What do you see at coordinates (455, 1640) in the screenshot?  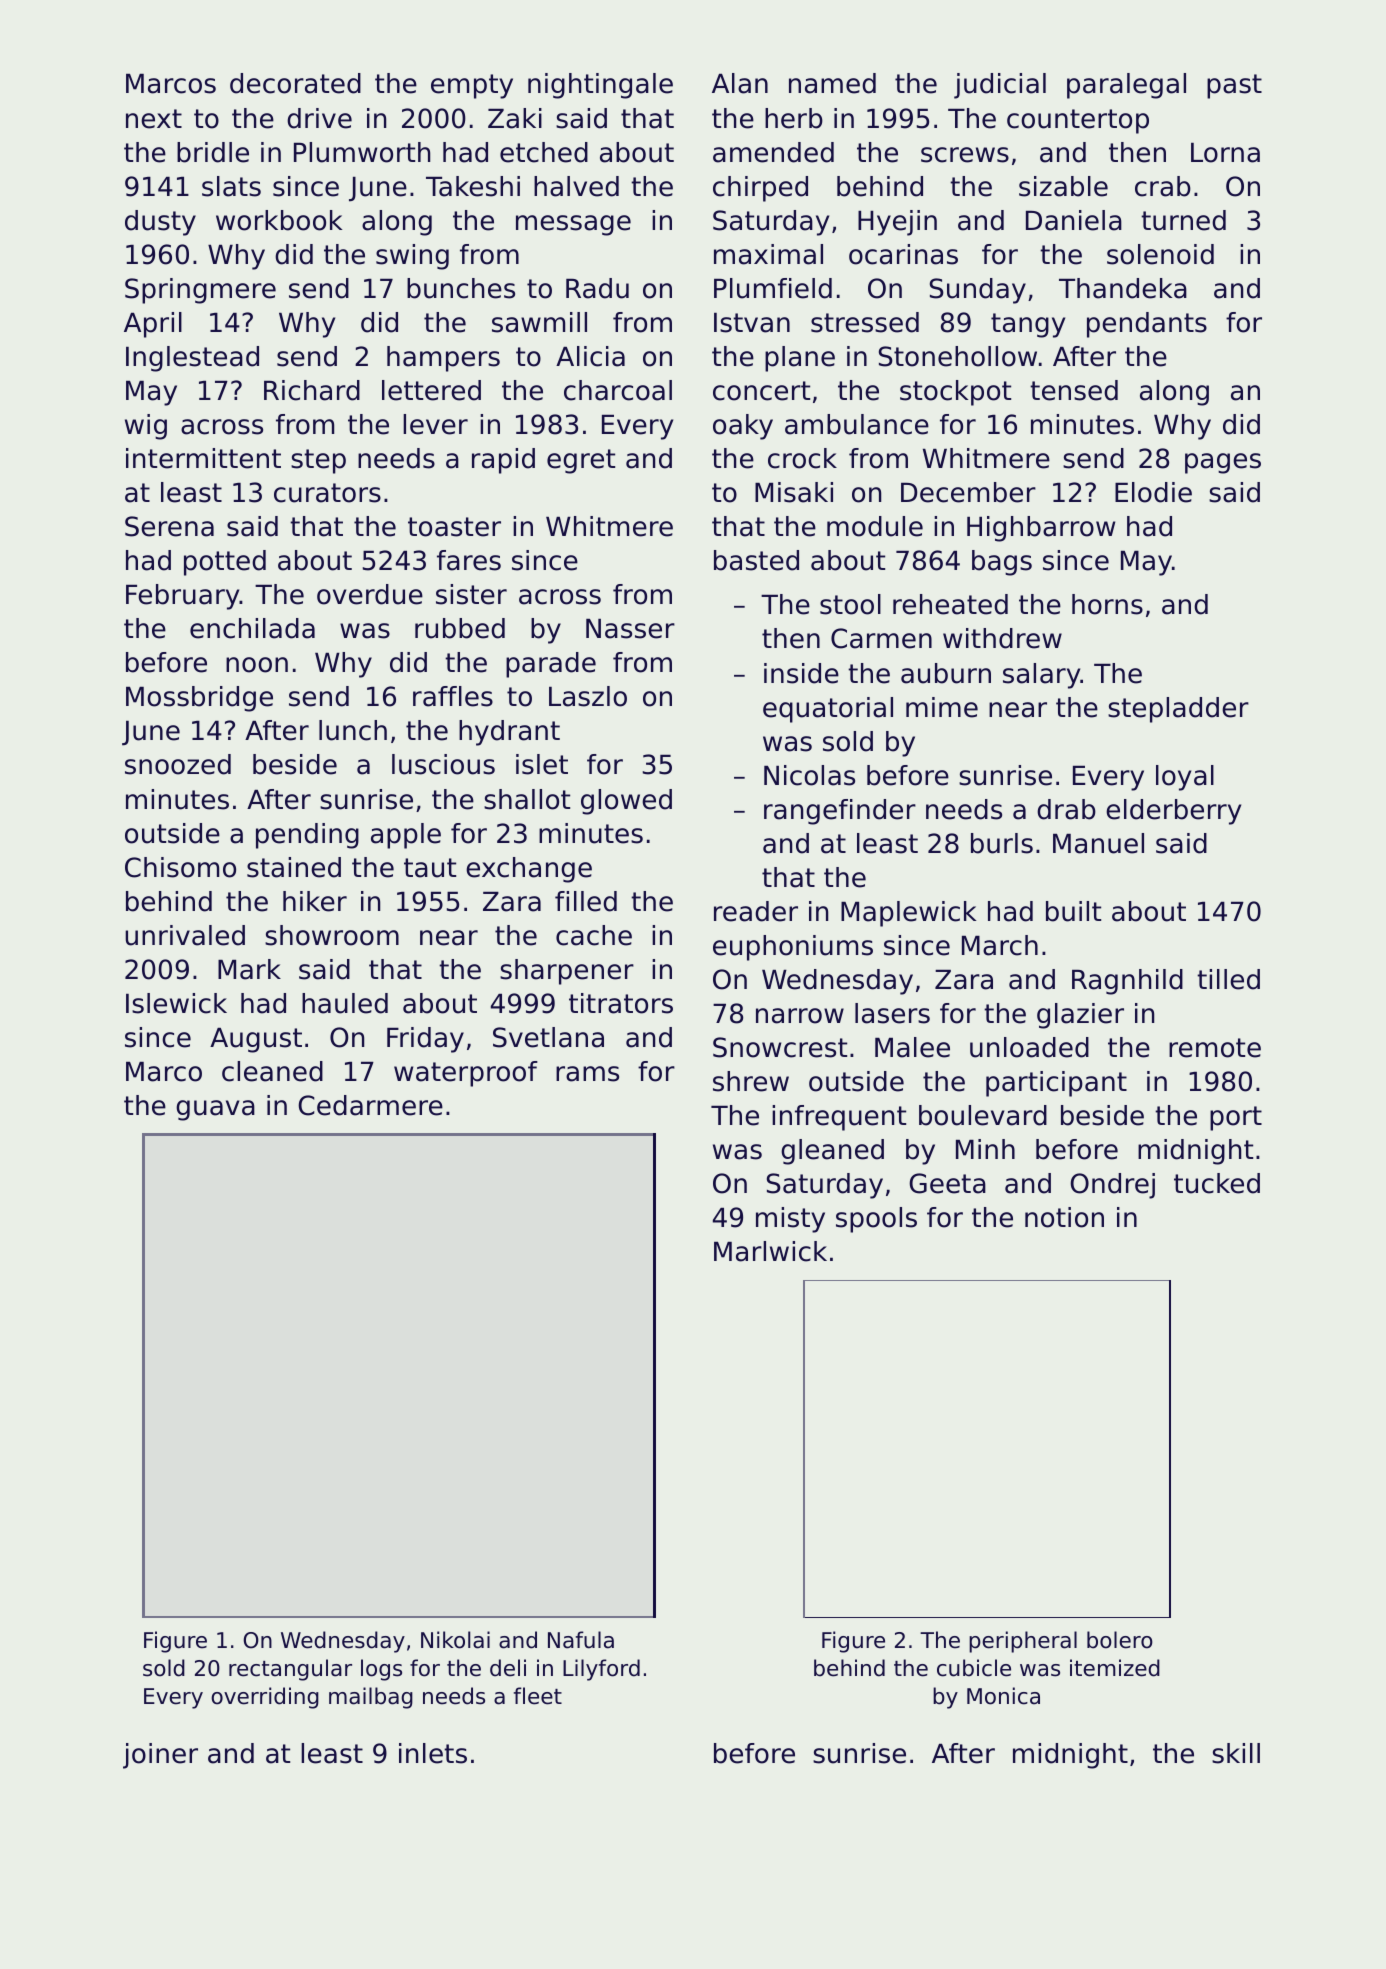 I see `Nikolai` at bounding box center [455, 1640].
